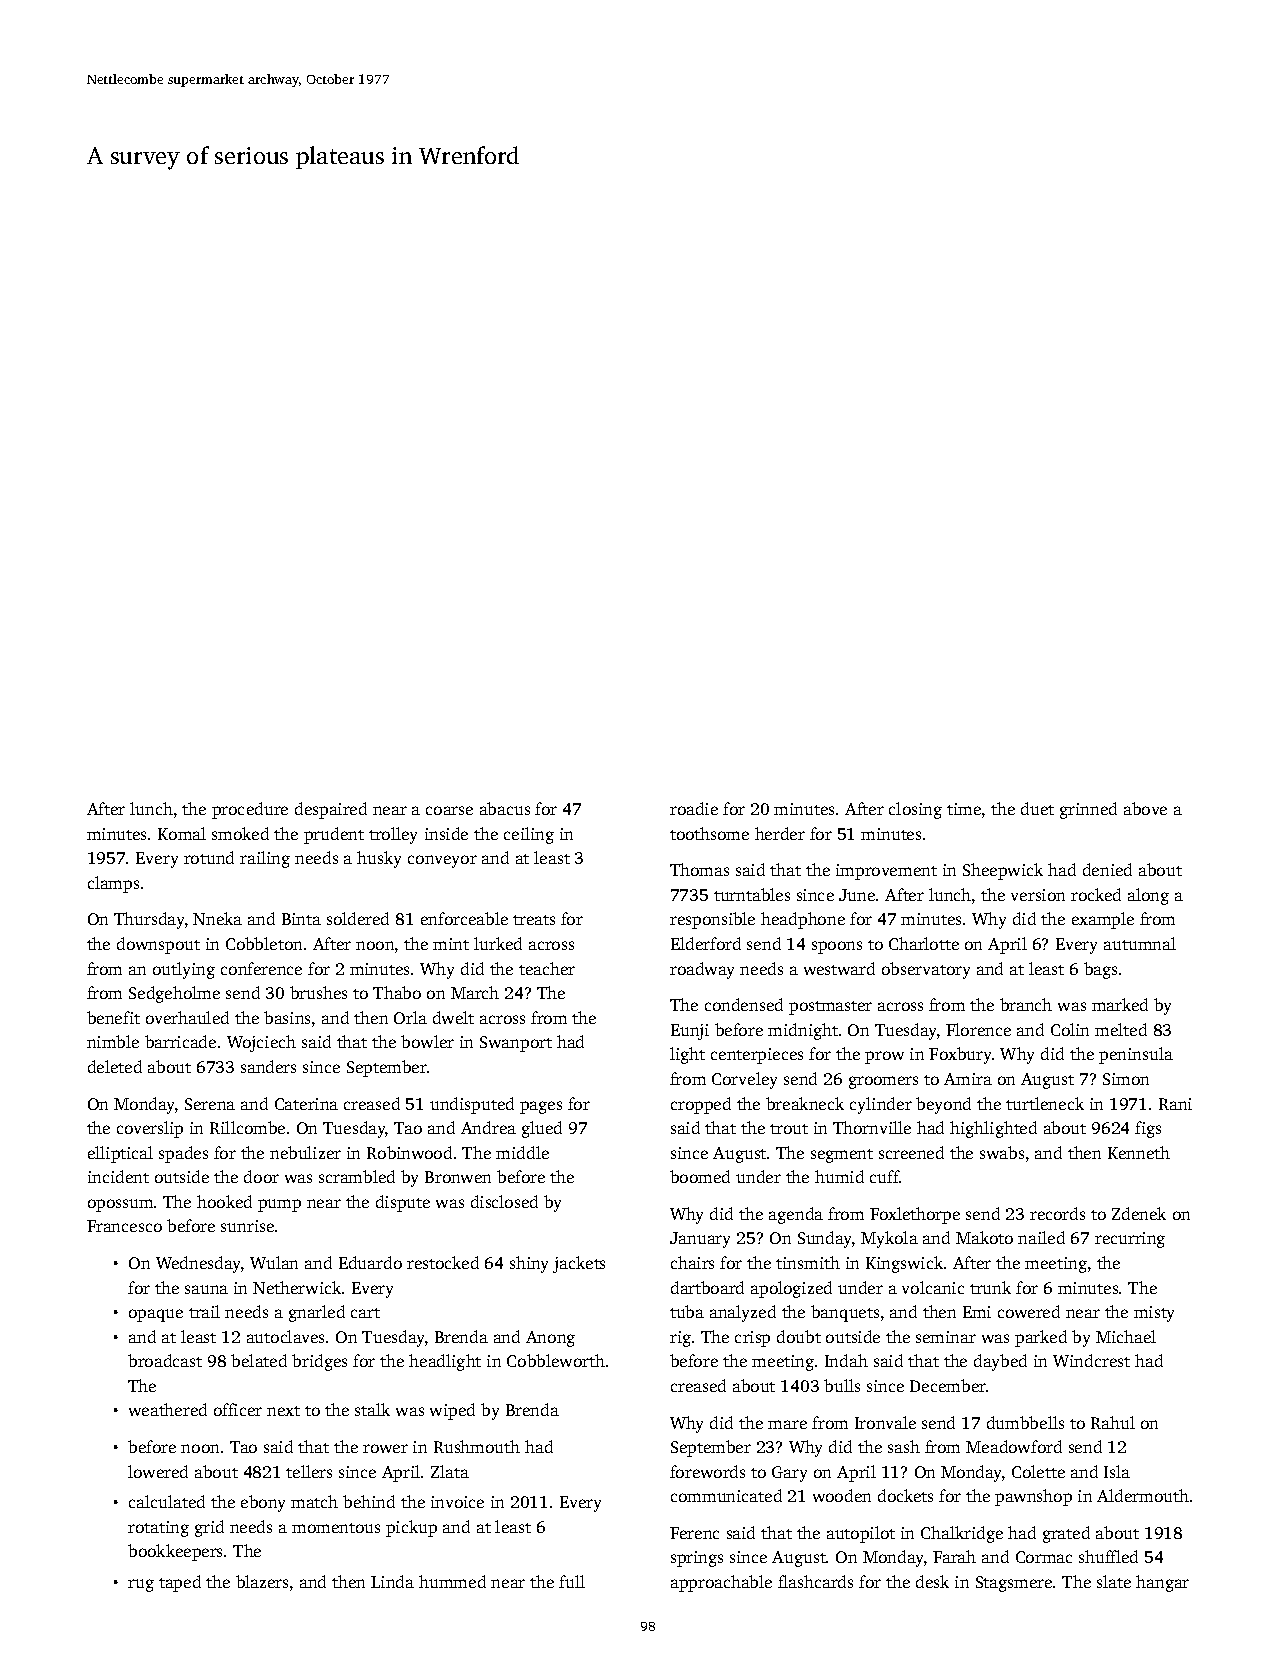 This screenshot has height=1659, width=1282. What do you see at coordinates (1103, 920) in the screenshot?
I see `example` at bounding box center [1103, 920].
